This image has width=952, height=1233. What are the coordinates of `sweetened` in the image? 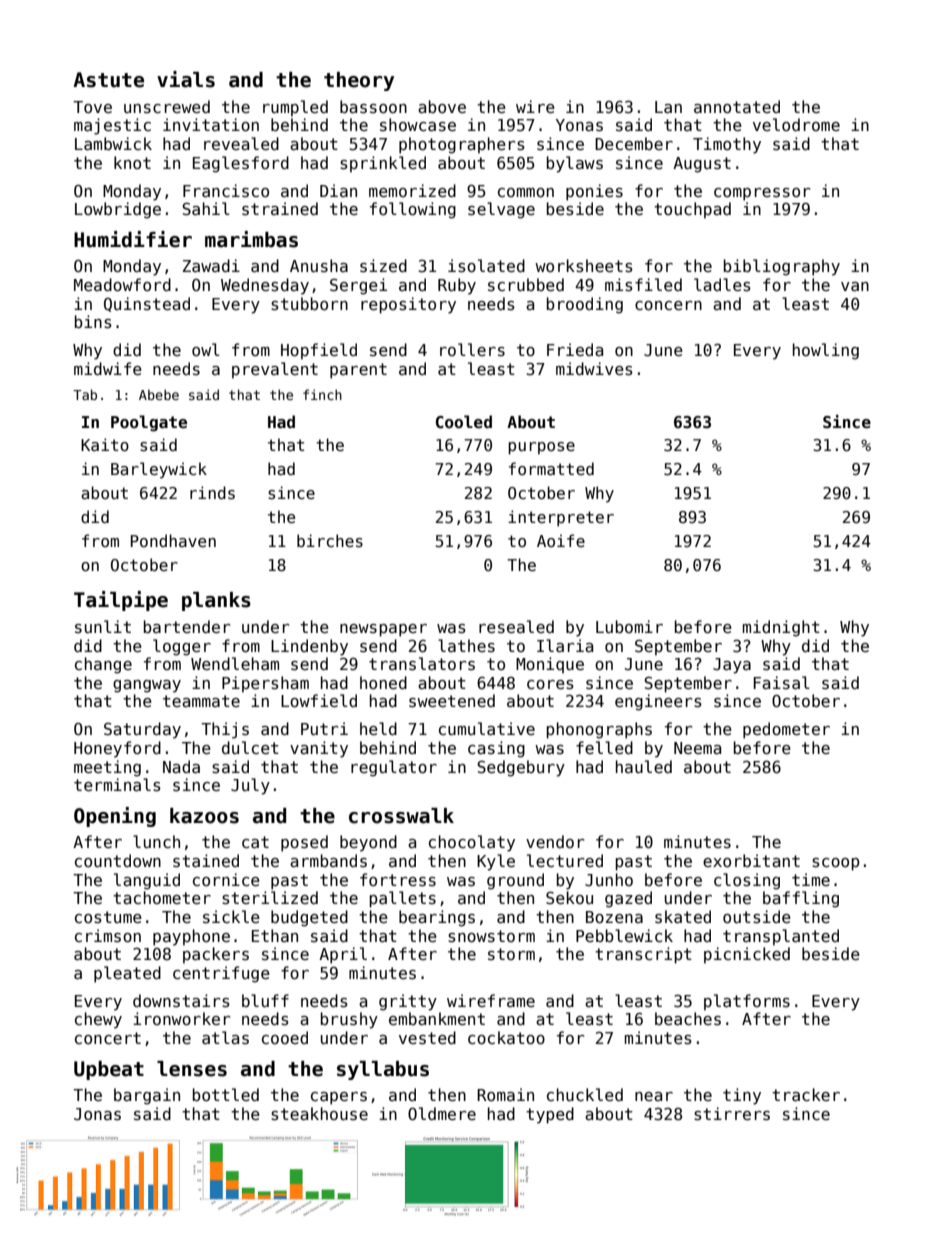 It's located at (452, 701).
